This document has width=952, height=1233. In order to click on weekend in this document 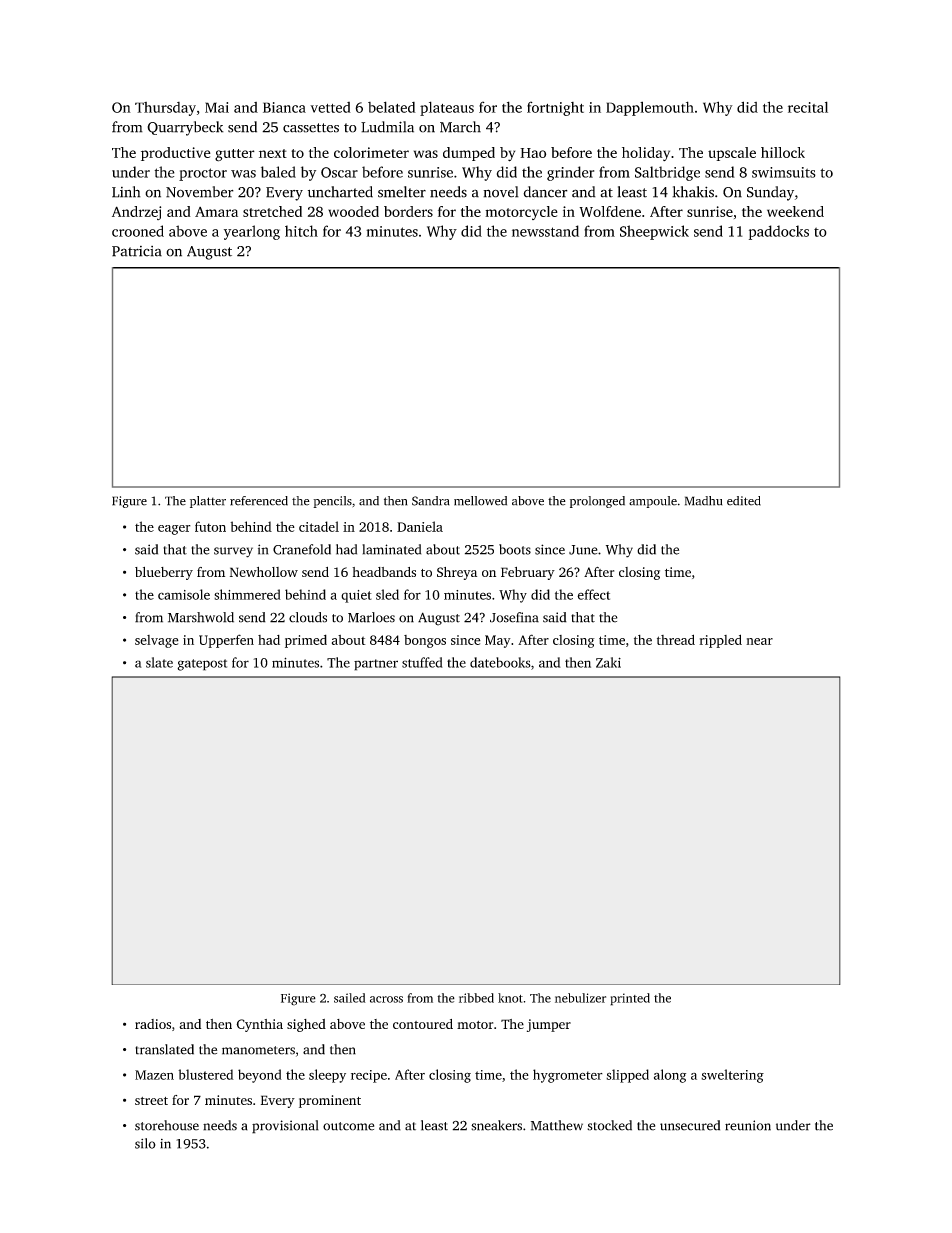, I will do `click(795, 211)`.
